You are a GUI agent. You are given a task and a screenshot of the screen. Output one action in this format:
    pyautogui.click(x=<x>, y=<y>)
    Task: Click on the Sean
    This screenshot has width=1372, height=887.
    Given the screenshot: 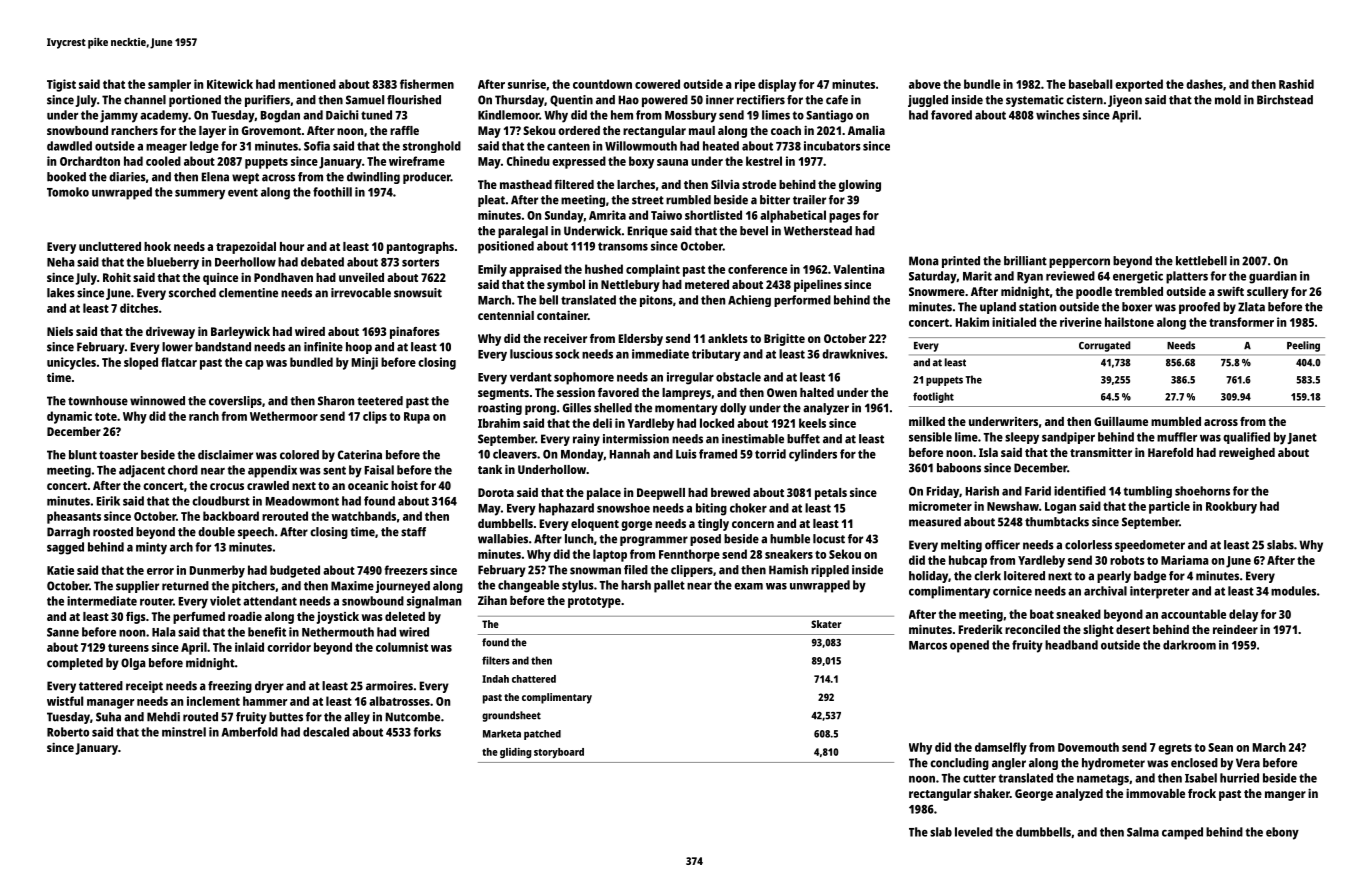 What is the action you would take?
    pyautogui.click(x=1220, y=747)
